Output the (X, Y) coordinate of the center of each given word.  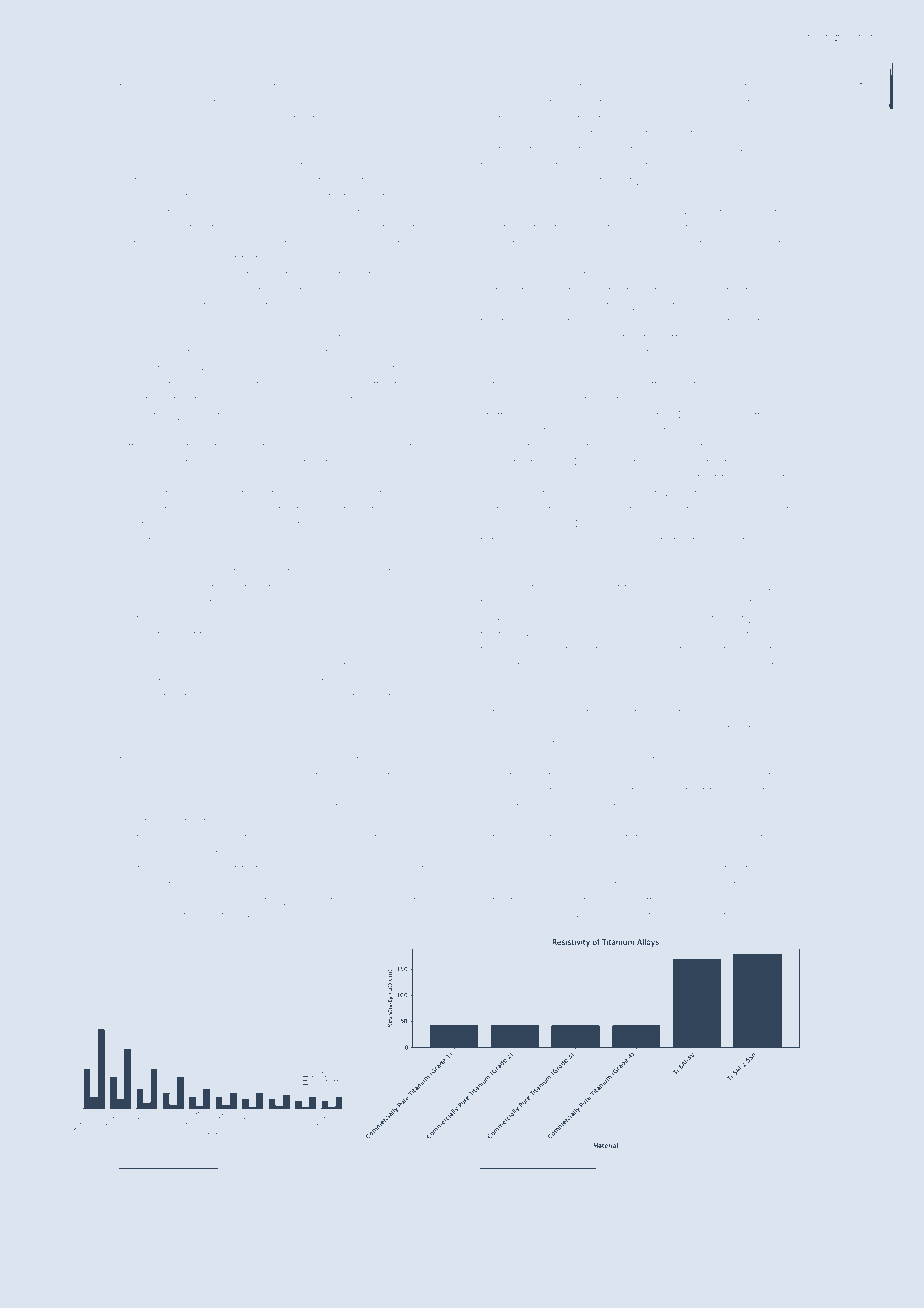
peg (582, 840)
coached (285, 1180)
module (643, 885)
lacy (168, 229)
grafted (725, 729)
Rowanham (380, 587)
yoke (347, 120)
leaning (140, 495)
